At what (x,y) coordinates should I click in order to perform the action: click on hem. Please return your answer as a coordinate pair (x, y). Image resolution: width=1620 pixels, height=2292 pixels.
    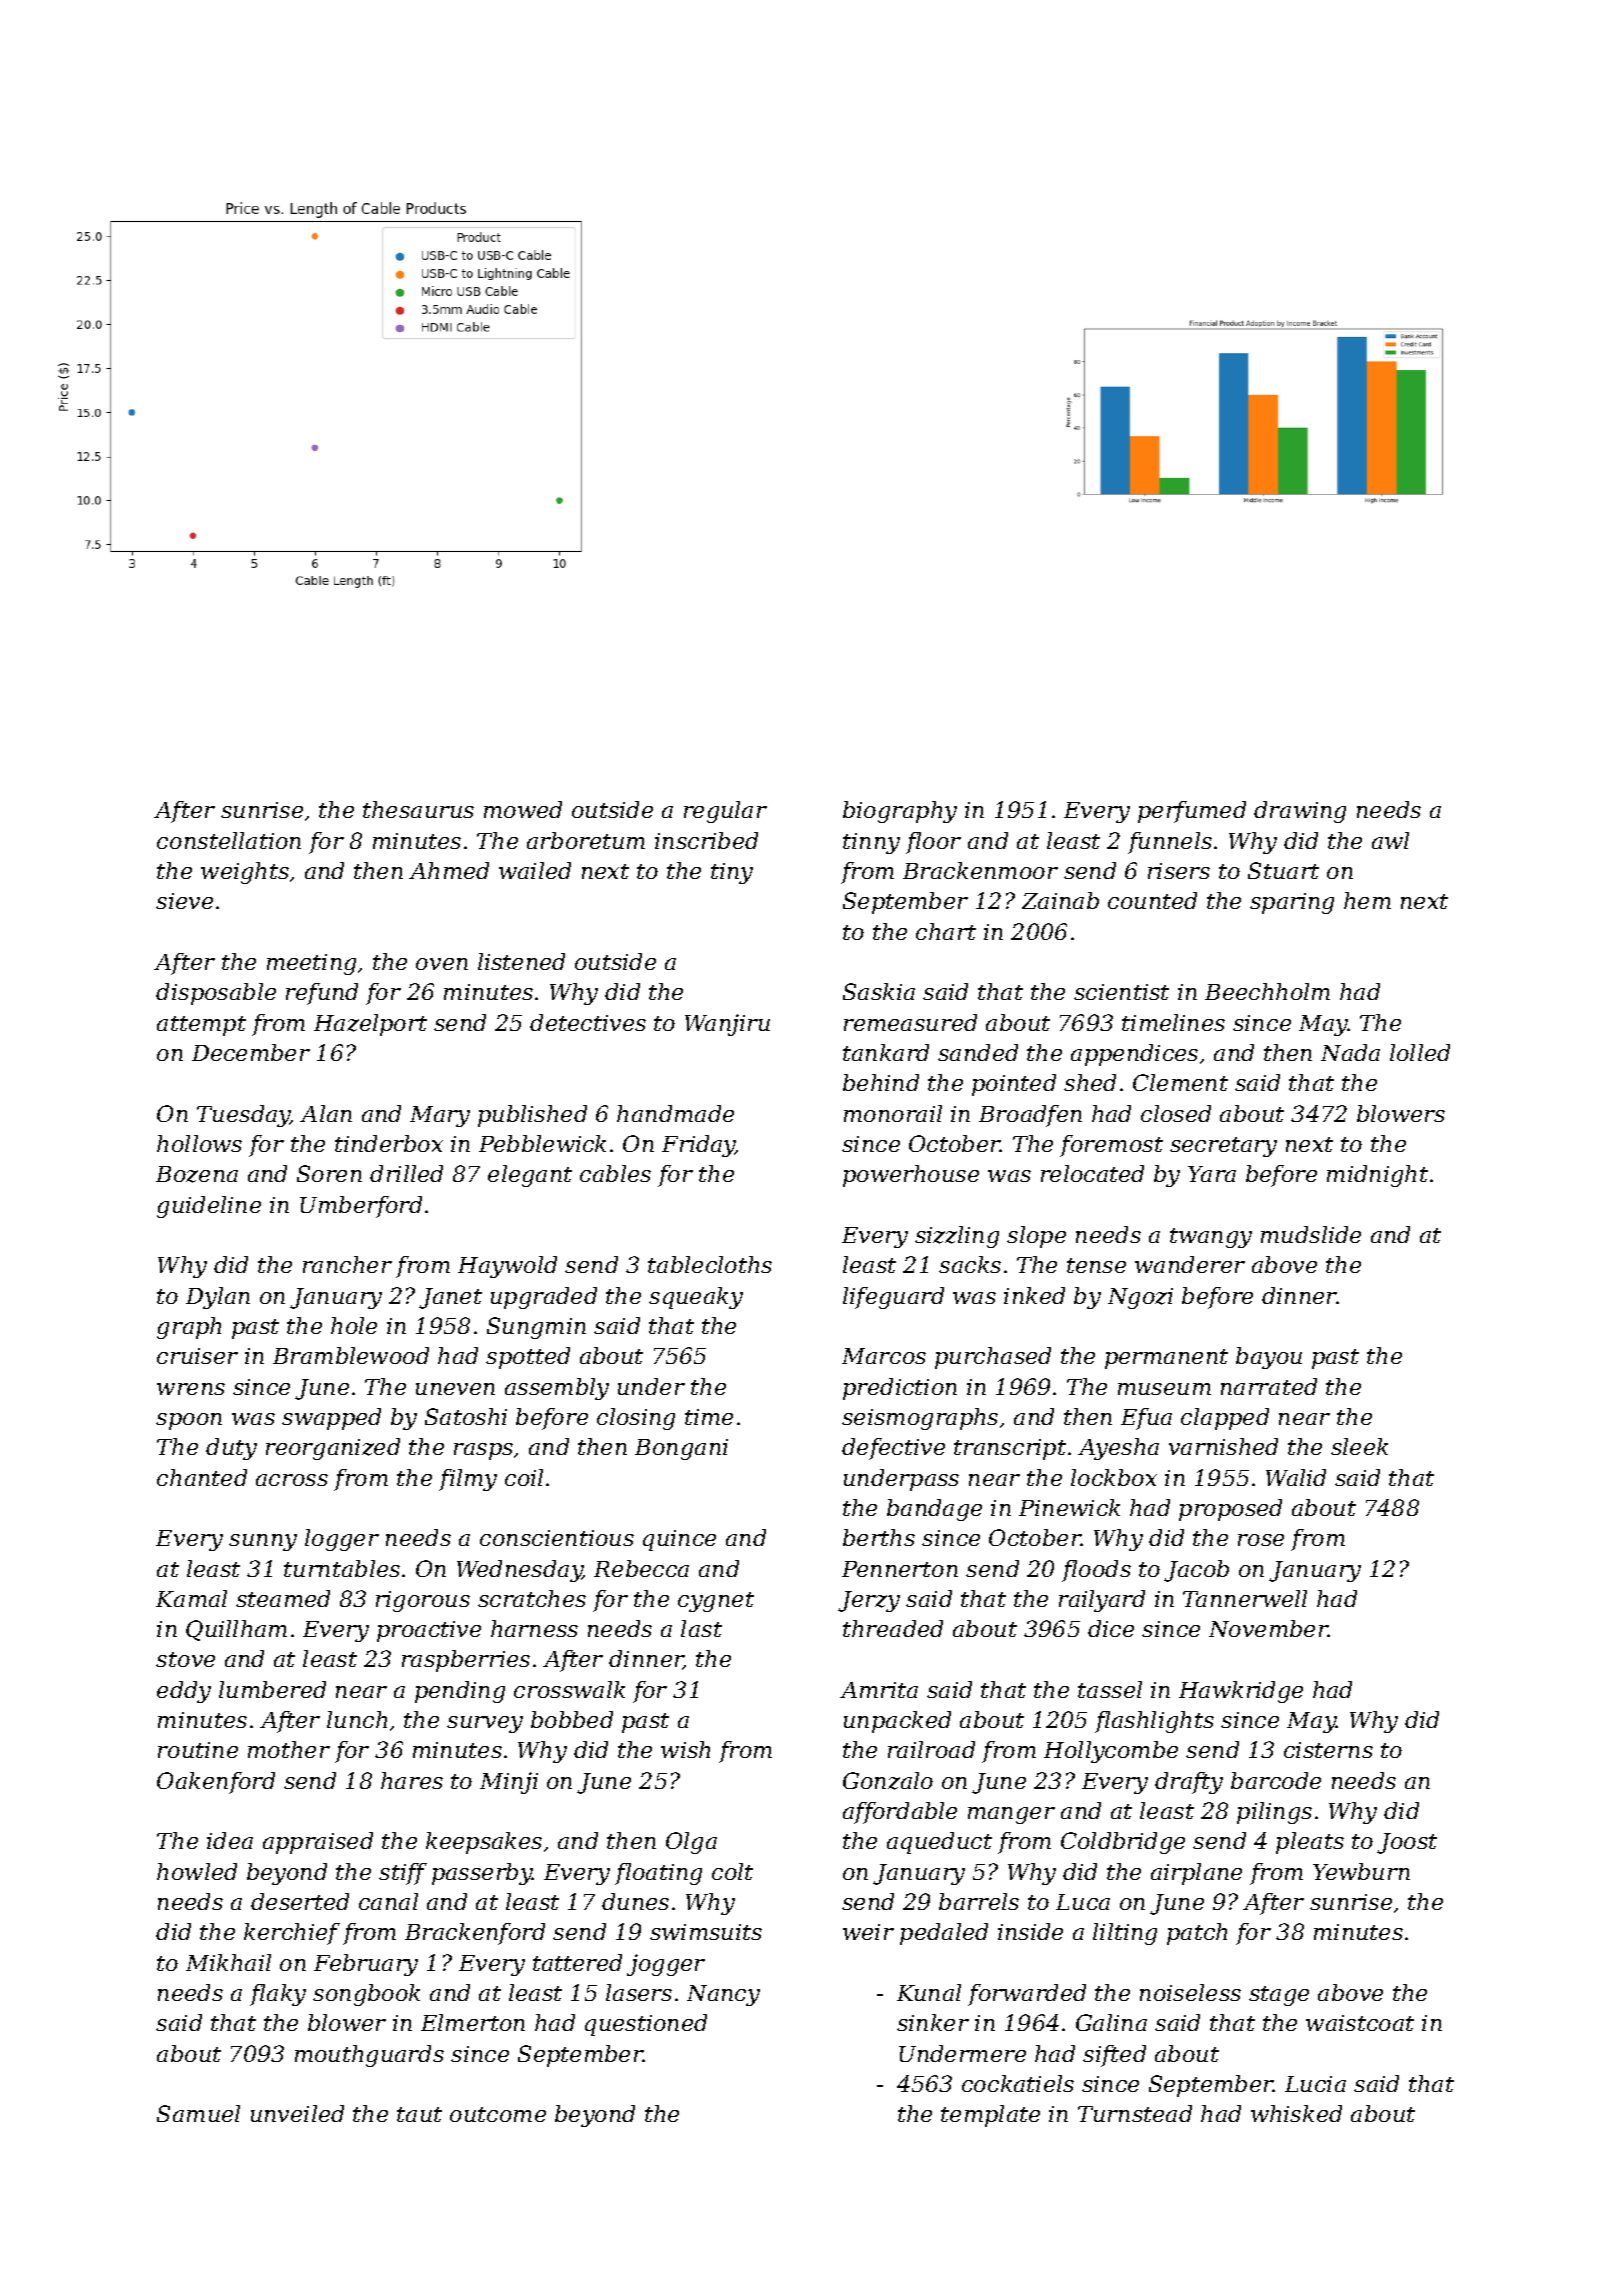
    Looking at the image, I should click on (1367, 900).
